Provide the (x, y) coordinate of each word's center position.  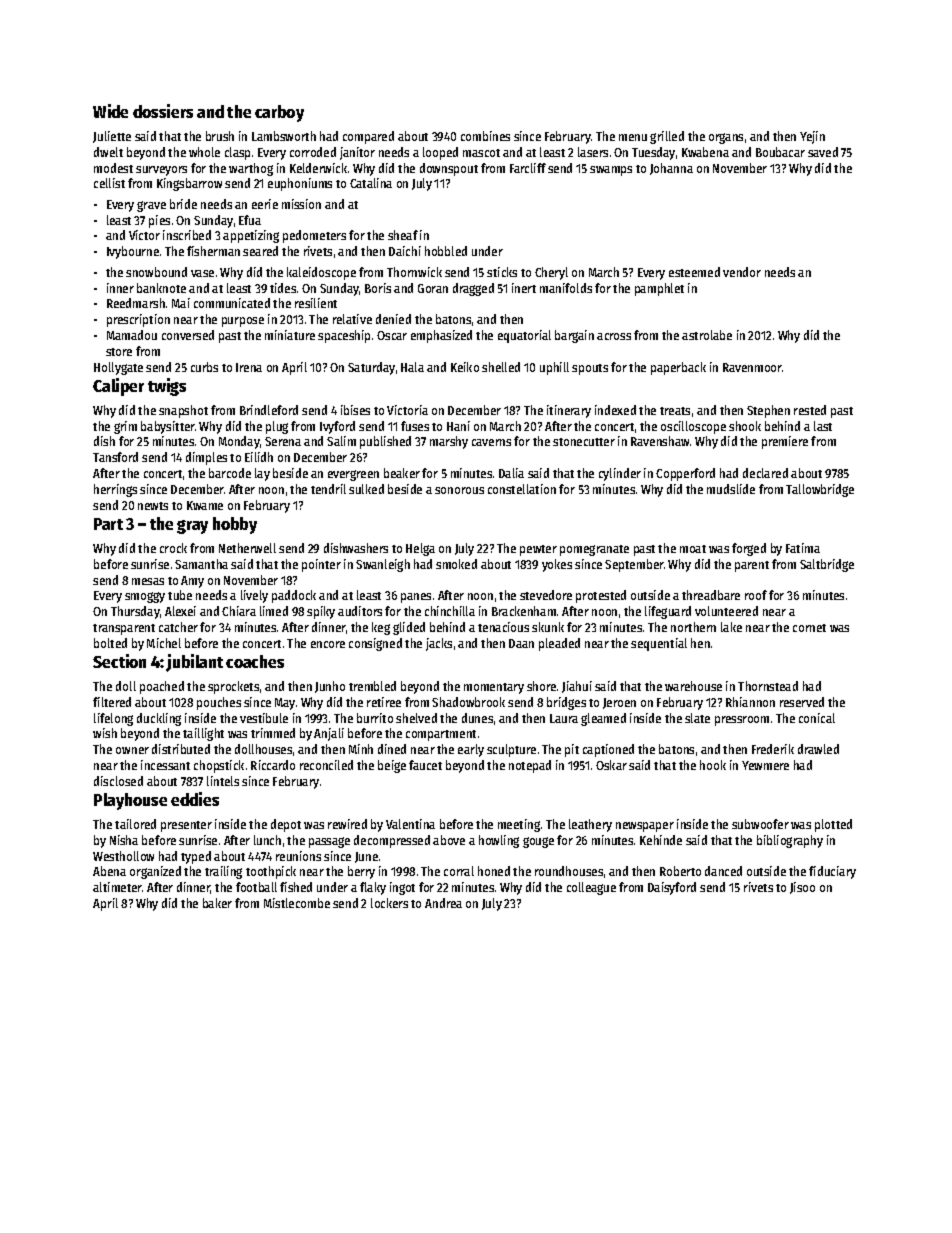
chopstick (219, 766)
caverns (491, 442)
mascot (481, 153)
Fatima (803, 548)
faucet (425, 765)
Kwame (205, 505)
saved (823, 152)
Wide (110, 111)
